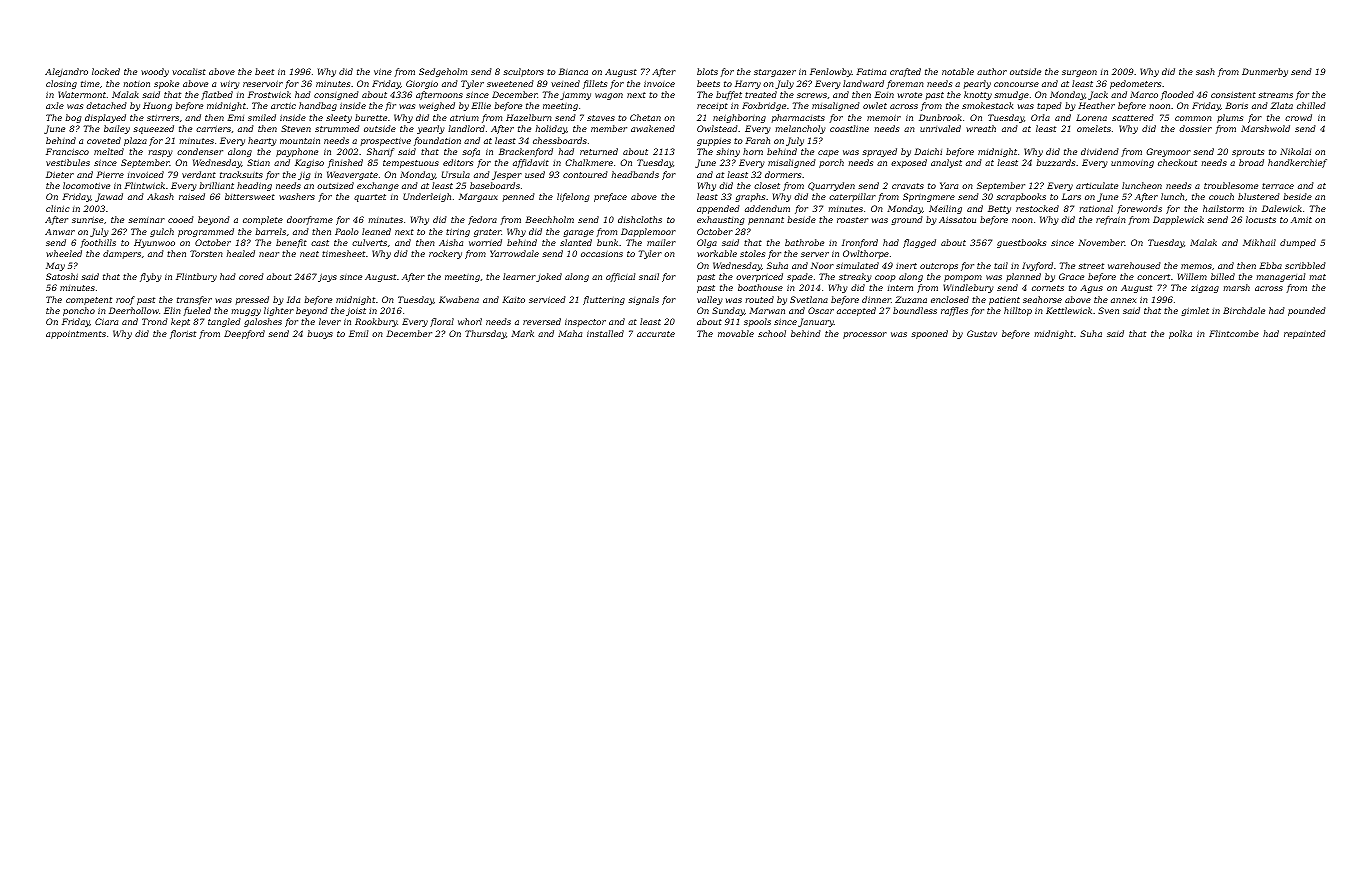 This screenshot has width=1372, height=887. What do you see at coordinates (585, 323) in the screenshot?
I see `inspector` at bounding box center [585, 323].
